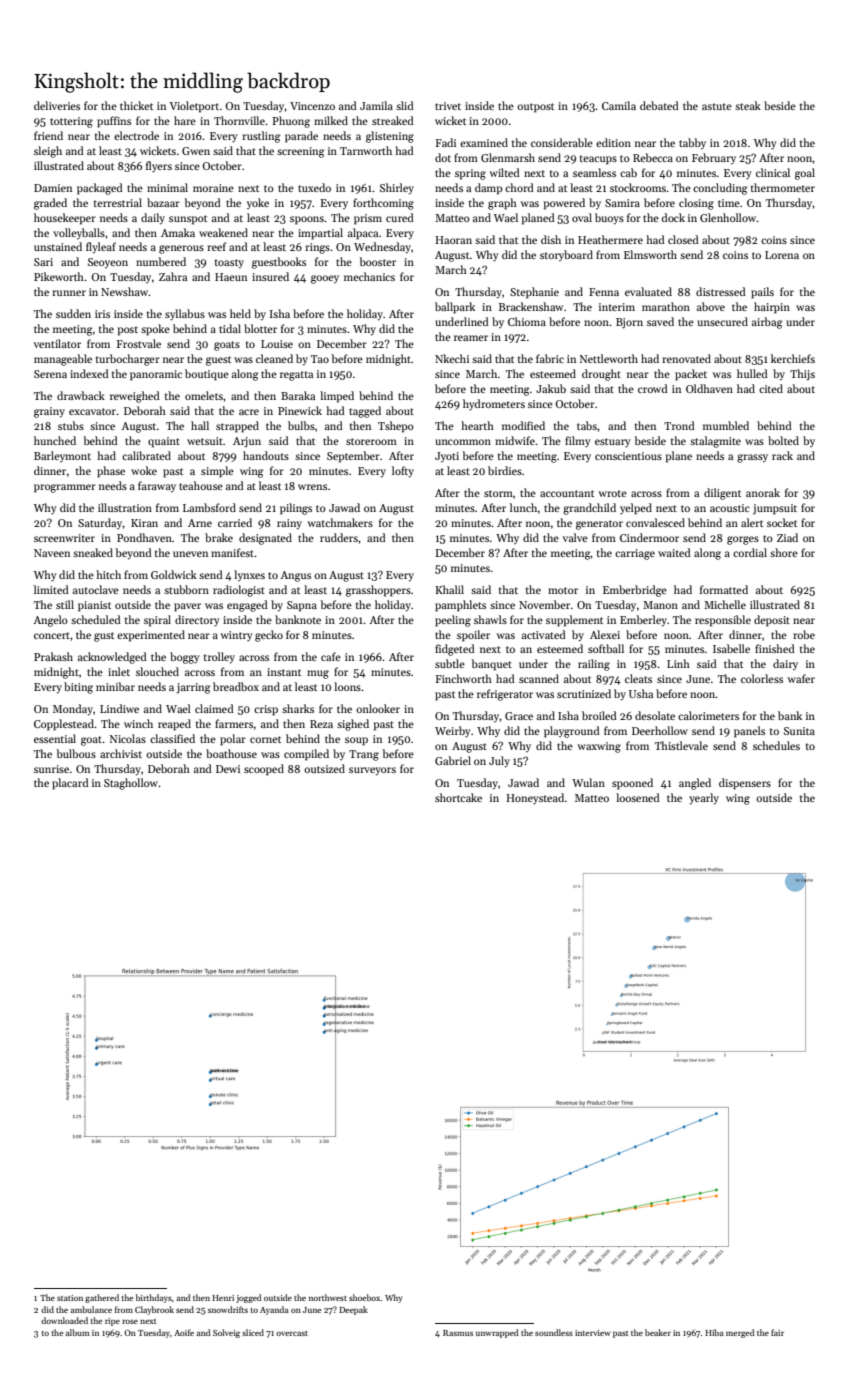 This image has height=1400, width=849. I want to click on Thistlevale, so click(681, 745).
